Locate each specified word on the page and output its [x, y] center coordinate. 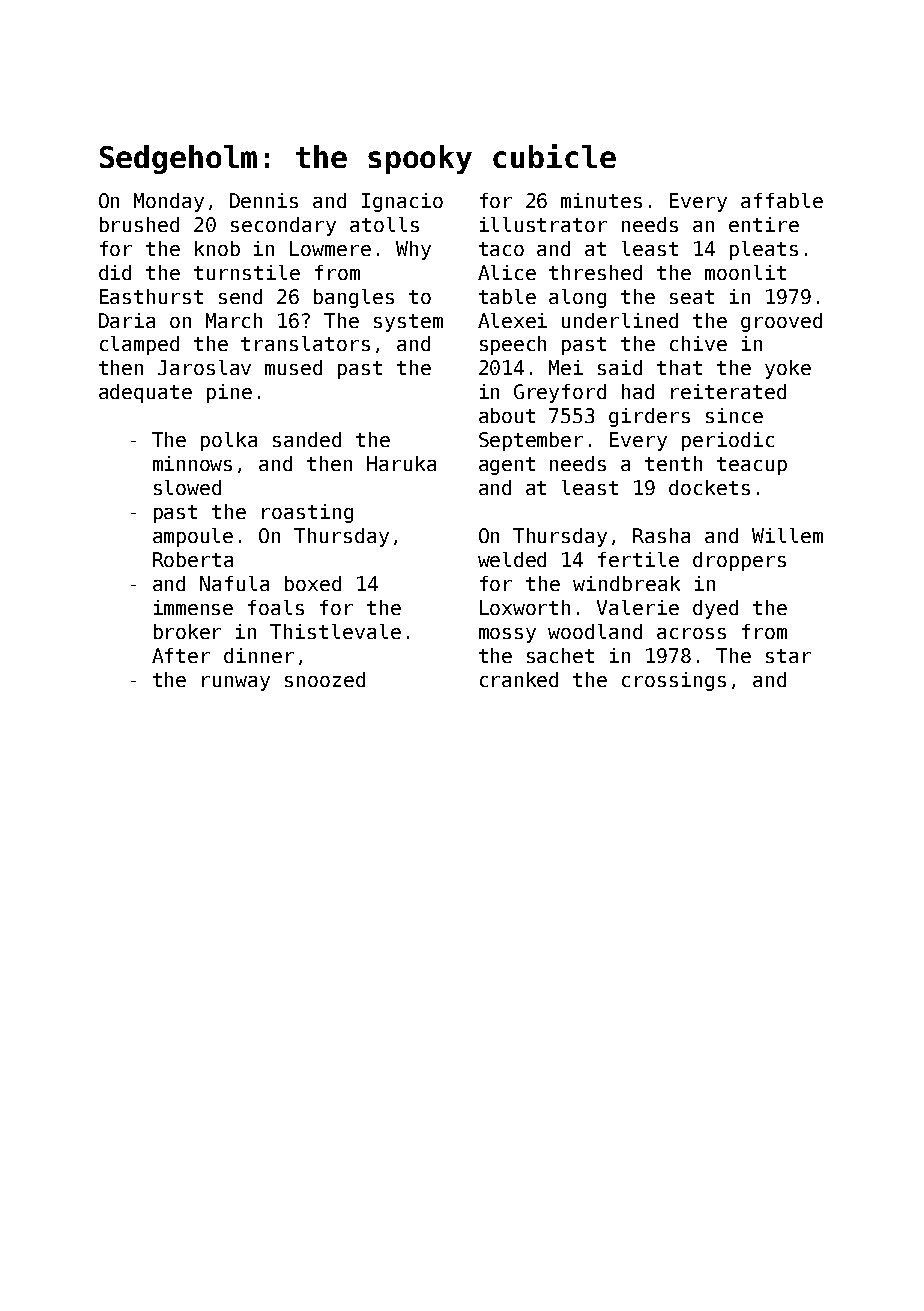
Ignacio [402, 202]
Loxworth [525, 607]
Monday [169, 202]
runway [236, 683]
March [234, 320]
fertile [638, 559]
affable [782, 200]
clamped [139, 345]
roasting [307, 513]
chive [698, 343]
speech [513, 345]
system [408, 323]
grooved [781, 322]
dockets [709, 487]
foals [276, 607]
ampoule [193, 537]
